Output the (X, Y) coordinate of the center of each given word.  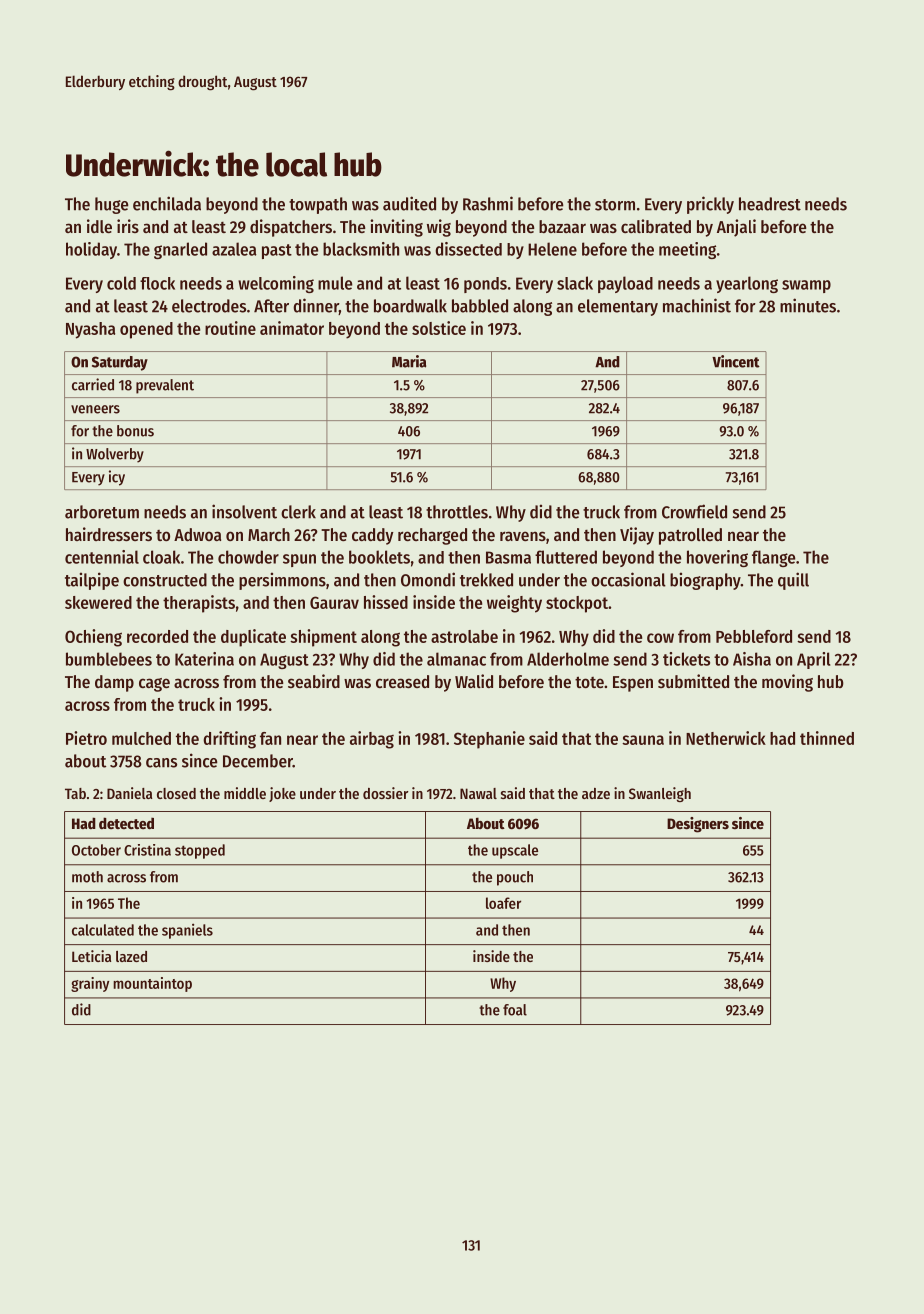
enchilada (167, 203)
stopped (200, 851)
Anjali (736, 228)
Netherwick (726, 738)
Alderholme (568, 659)
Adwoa (197, 534)
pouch (515, 878)
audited (409, 203)
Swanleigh (660, 794)
